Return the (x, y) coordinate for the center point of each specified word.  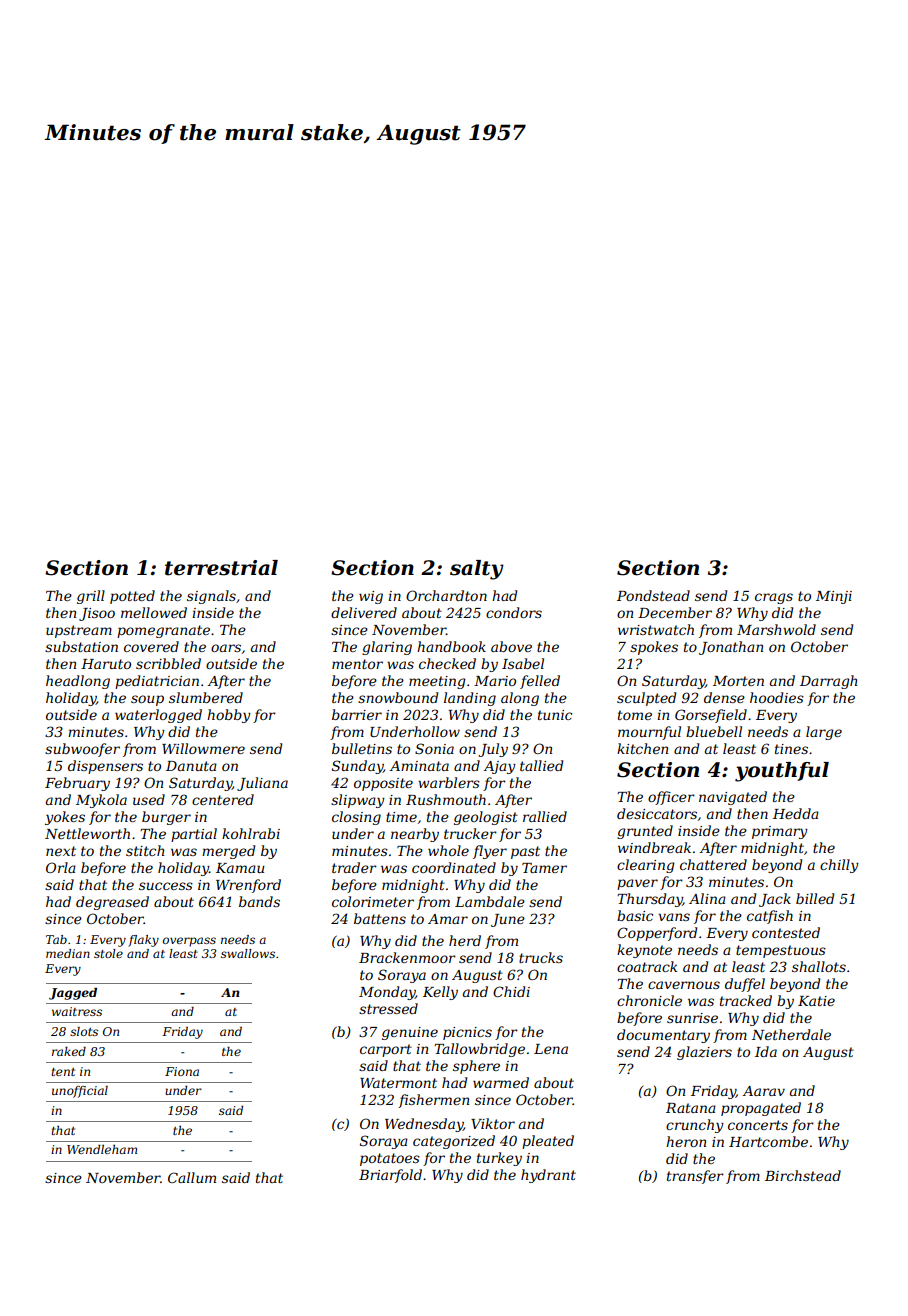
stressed (388, 1008)
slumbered (206, 697)
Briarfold (390, 1176)
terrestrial (221, 568)
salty (477, 570)
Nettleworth (87, 833)
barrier (357, 714)
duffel (745, 985)
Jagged (73, 994)
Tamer (544, 868)
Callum (192, 1177)
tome (635, 715)
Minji (834, 597)
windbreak (654, 847)
